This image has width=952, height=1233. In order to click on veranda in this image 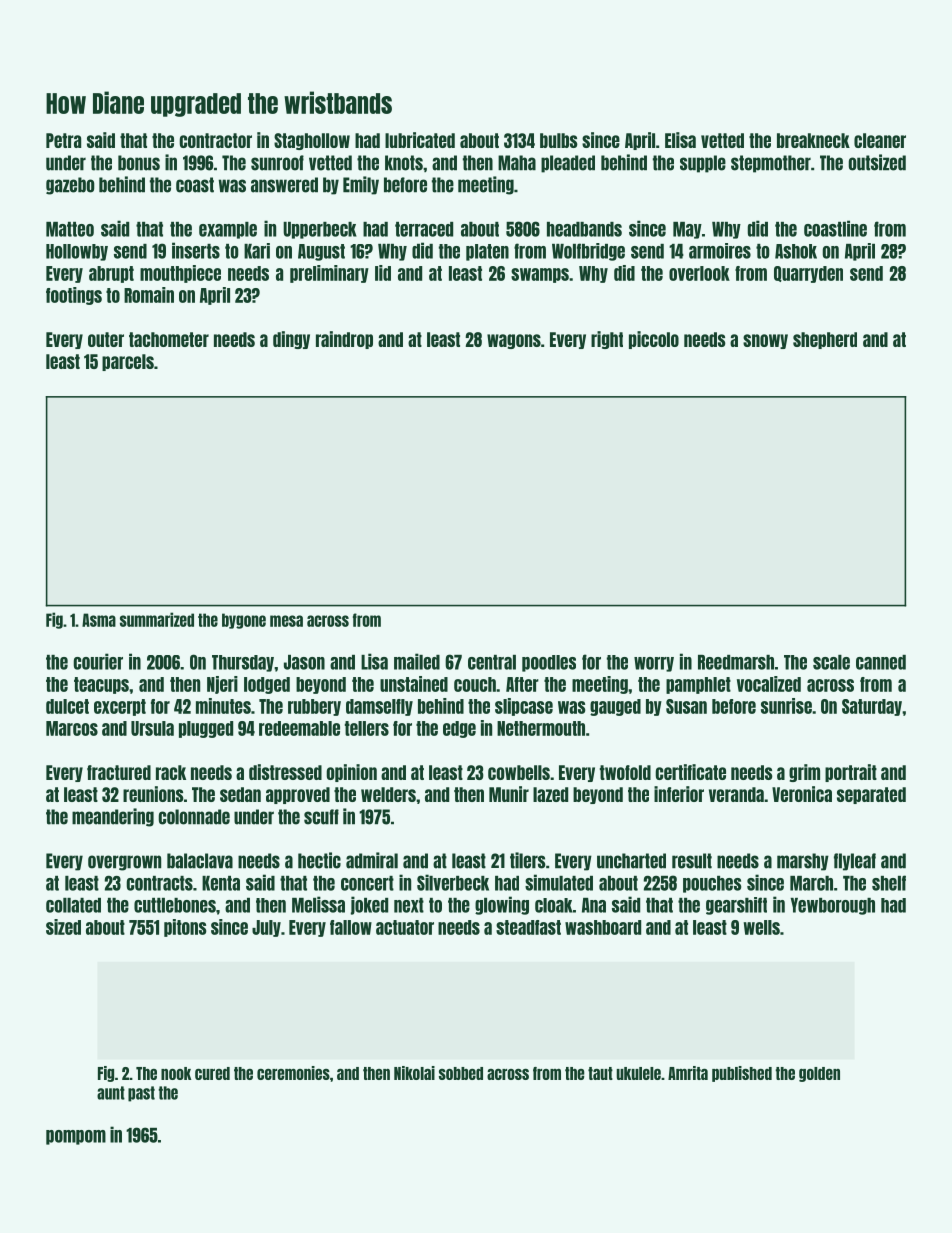, I will do `click(736, 794)`.
